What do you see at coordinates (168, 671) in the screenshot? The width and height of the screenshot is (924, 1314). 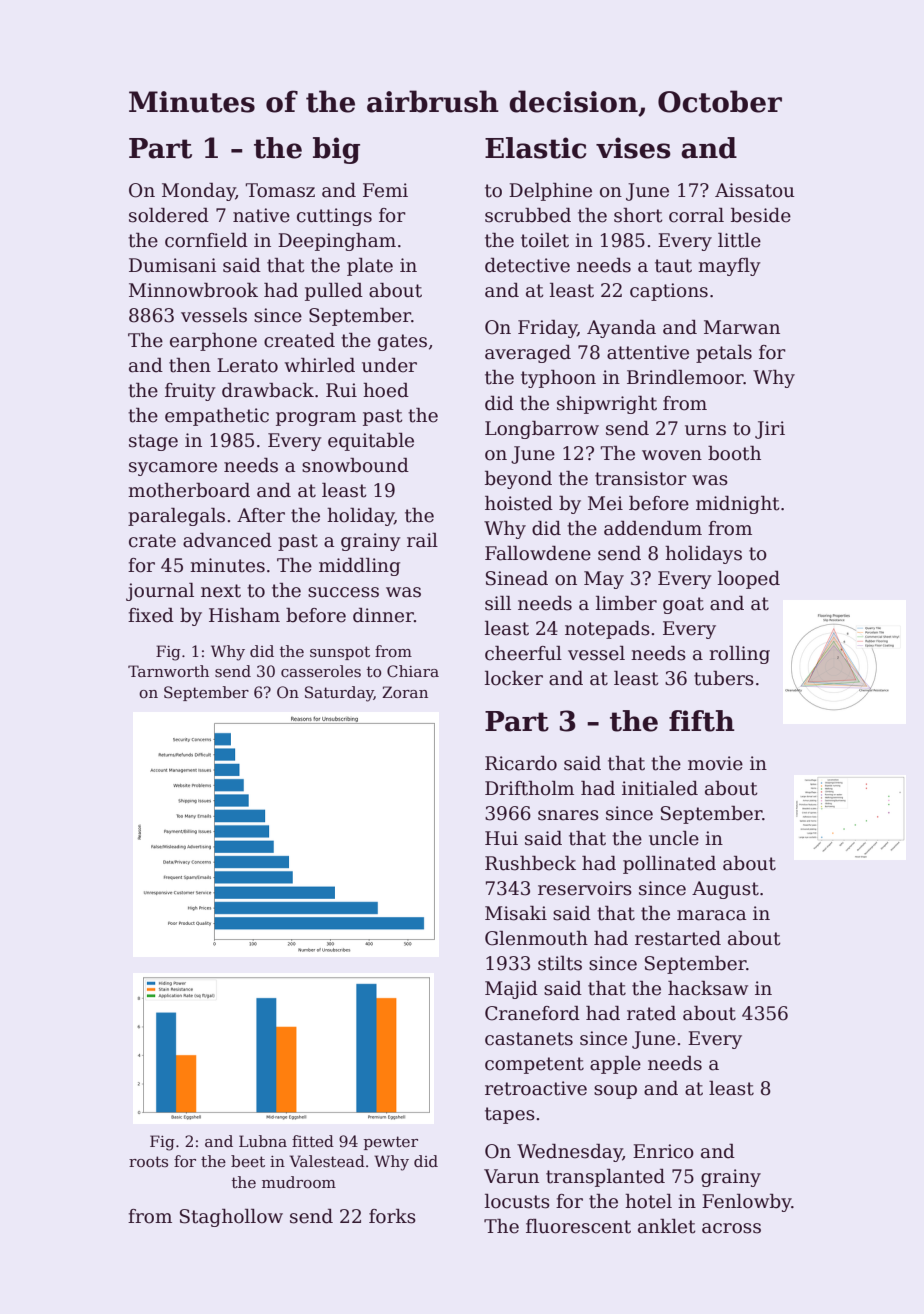 I see `Tarnworth` at bounding box center [168, 671].
